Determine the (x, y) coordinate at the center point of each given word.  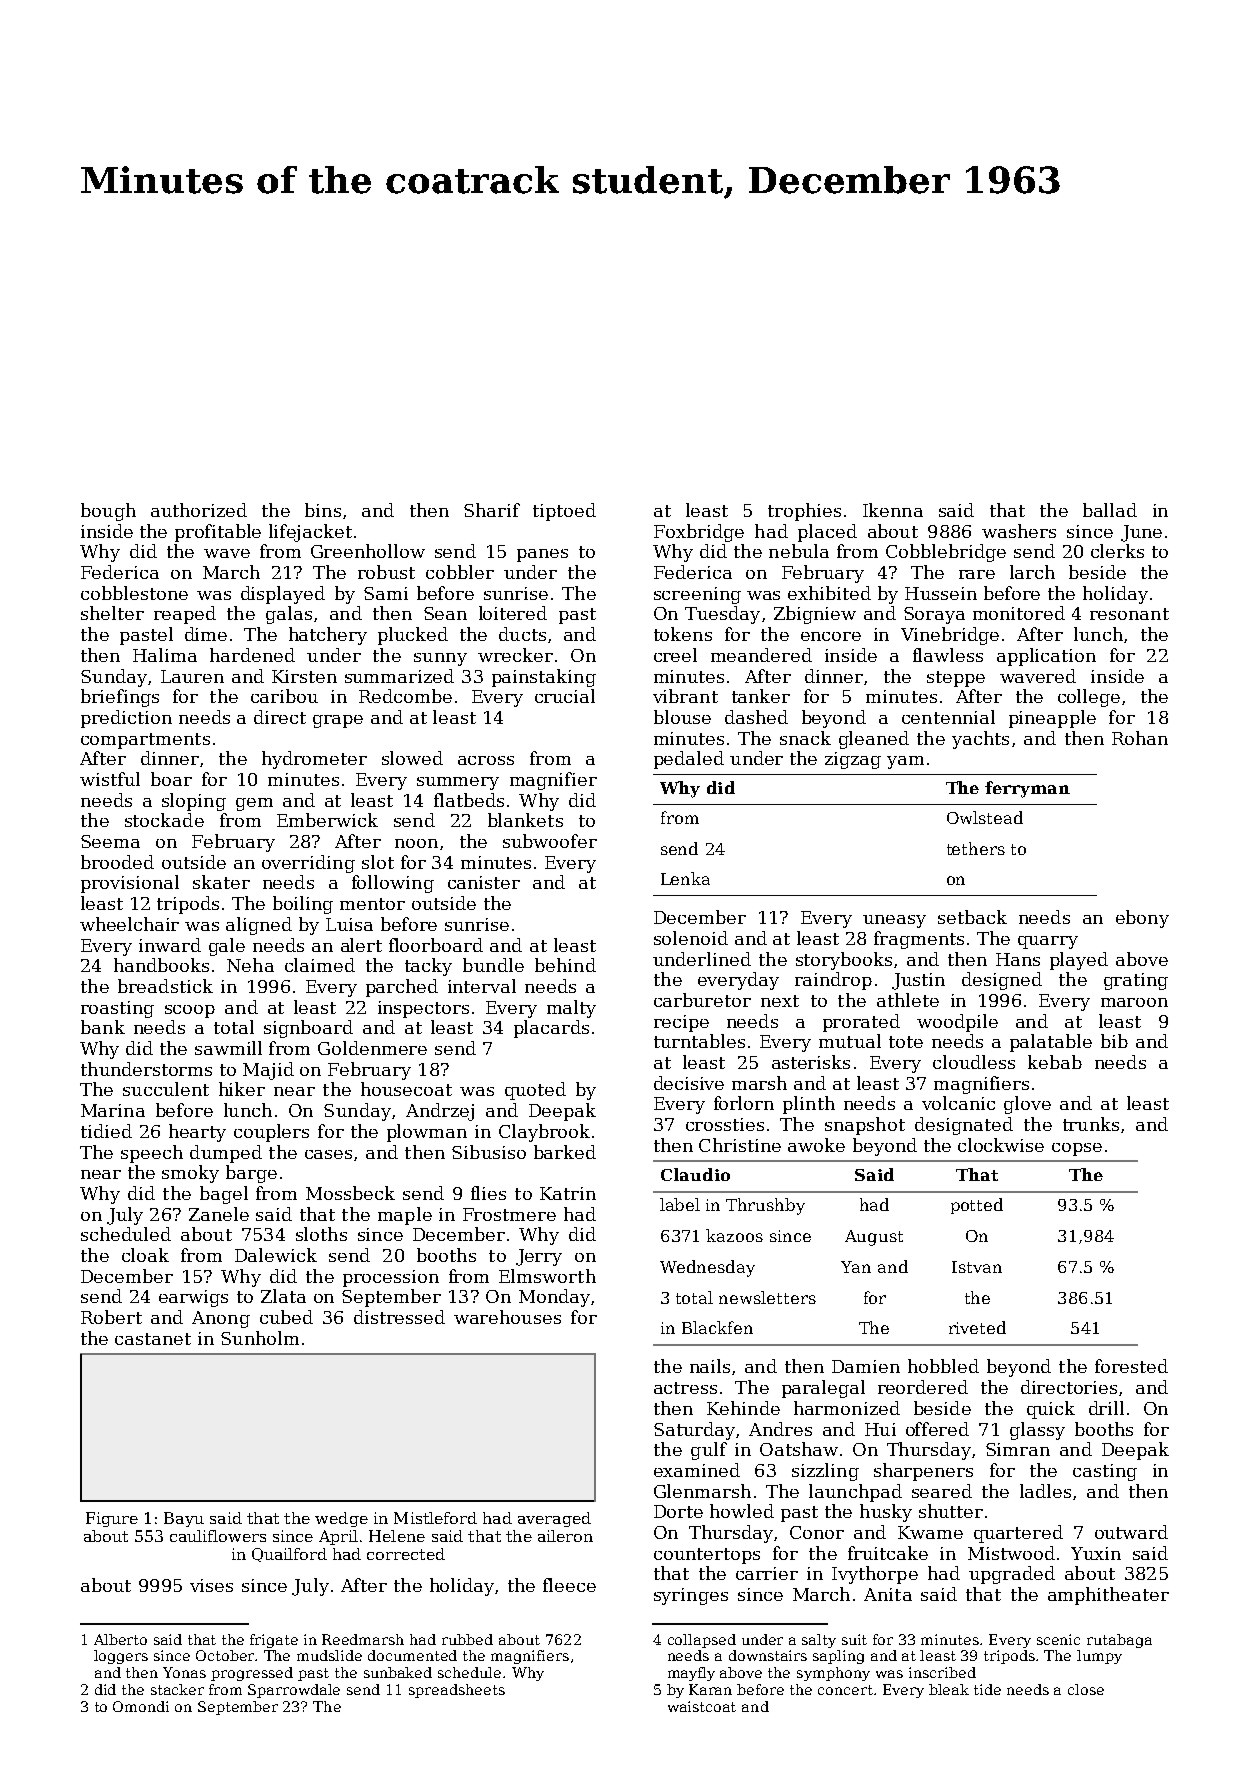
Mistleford (435, 1518)
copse (1077, 1149)
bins (323, 510)
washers (1019, 531)
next (780, 1001)
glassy (1037, 1431)
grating (1136, 981)
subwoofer (550, 841)
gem (254, 804)
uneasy (894, 921)
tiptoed (564, 512)
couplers (271, 1133)
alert (361, 945)
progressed (252, 1674)
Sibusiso (489, 1152)
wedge (341, 1519)
